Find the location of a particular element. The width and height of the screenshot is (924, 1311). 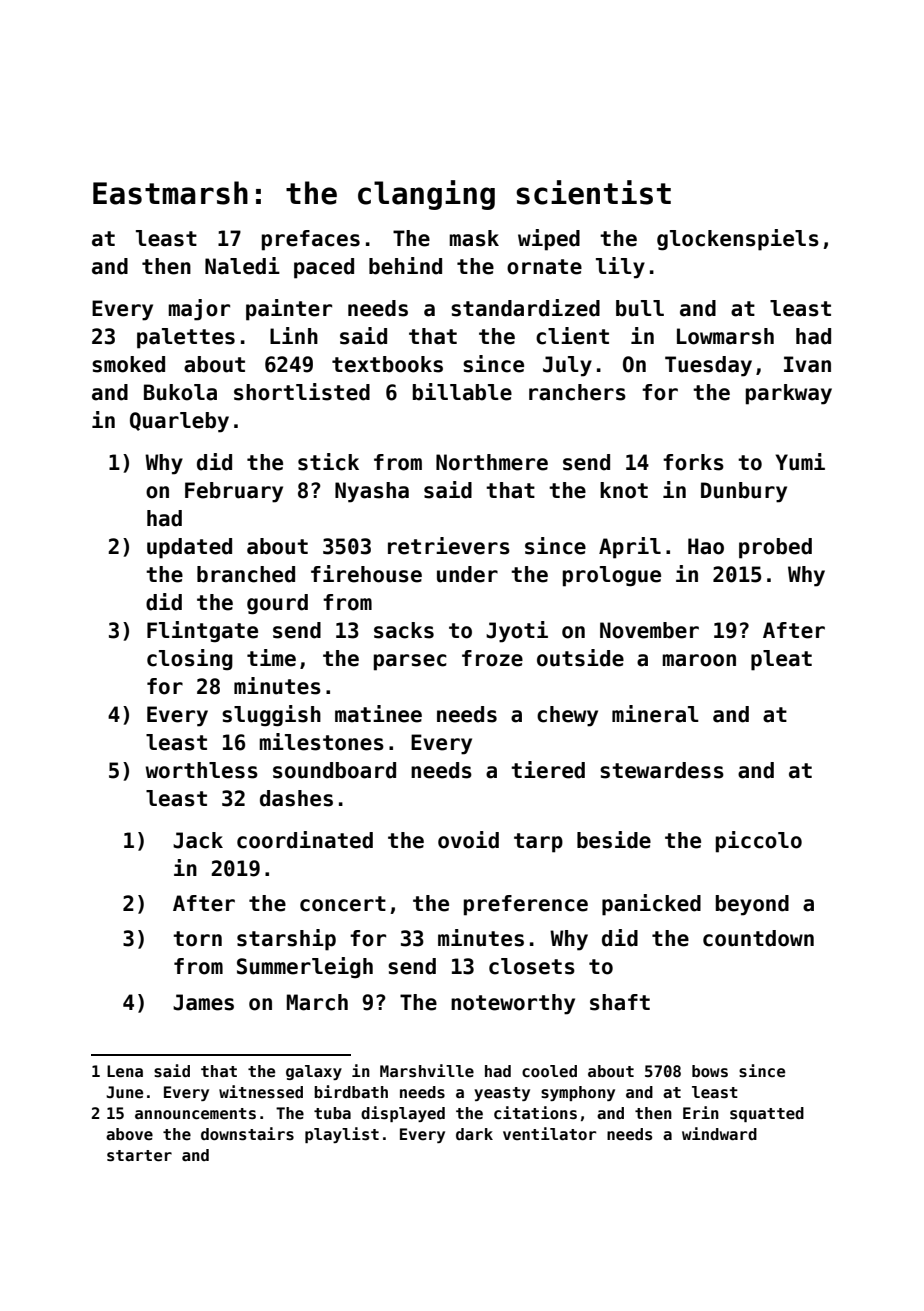

tarp is located at coordinates (538, 843).
